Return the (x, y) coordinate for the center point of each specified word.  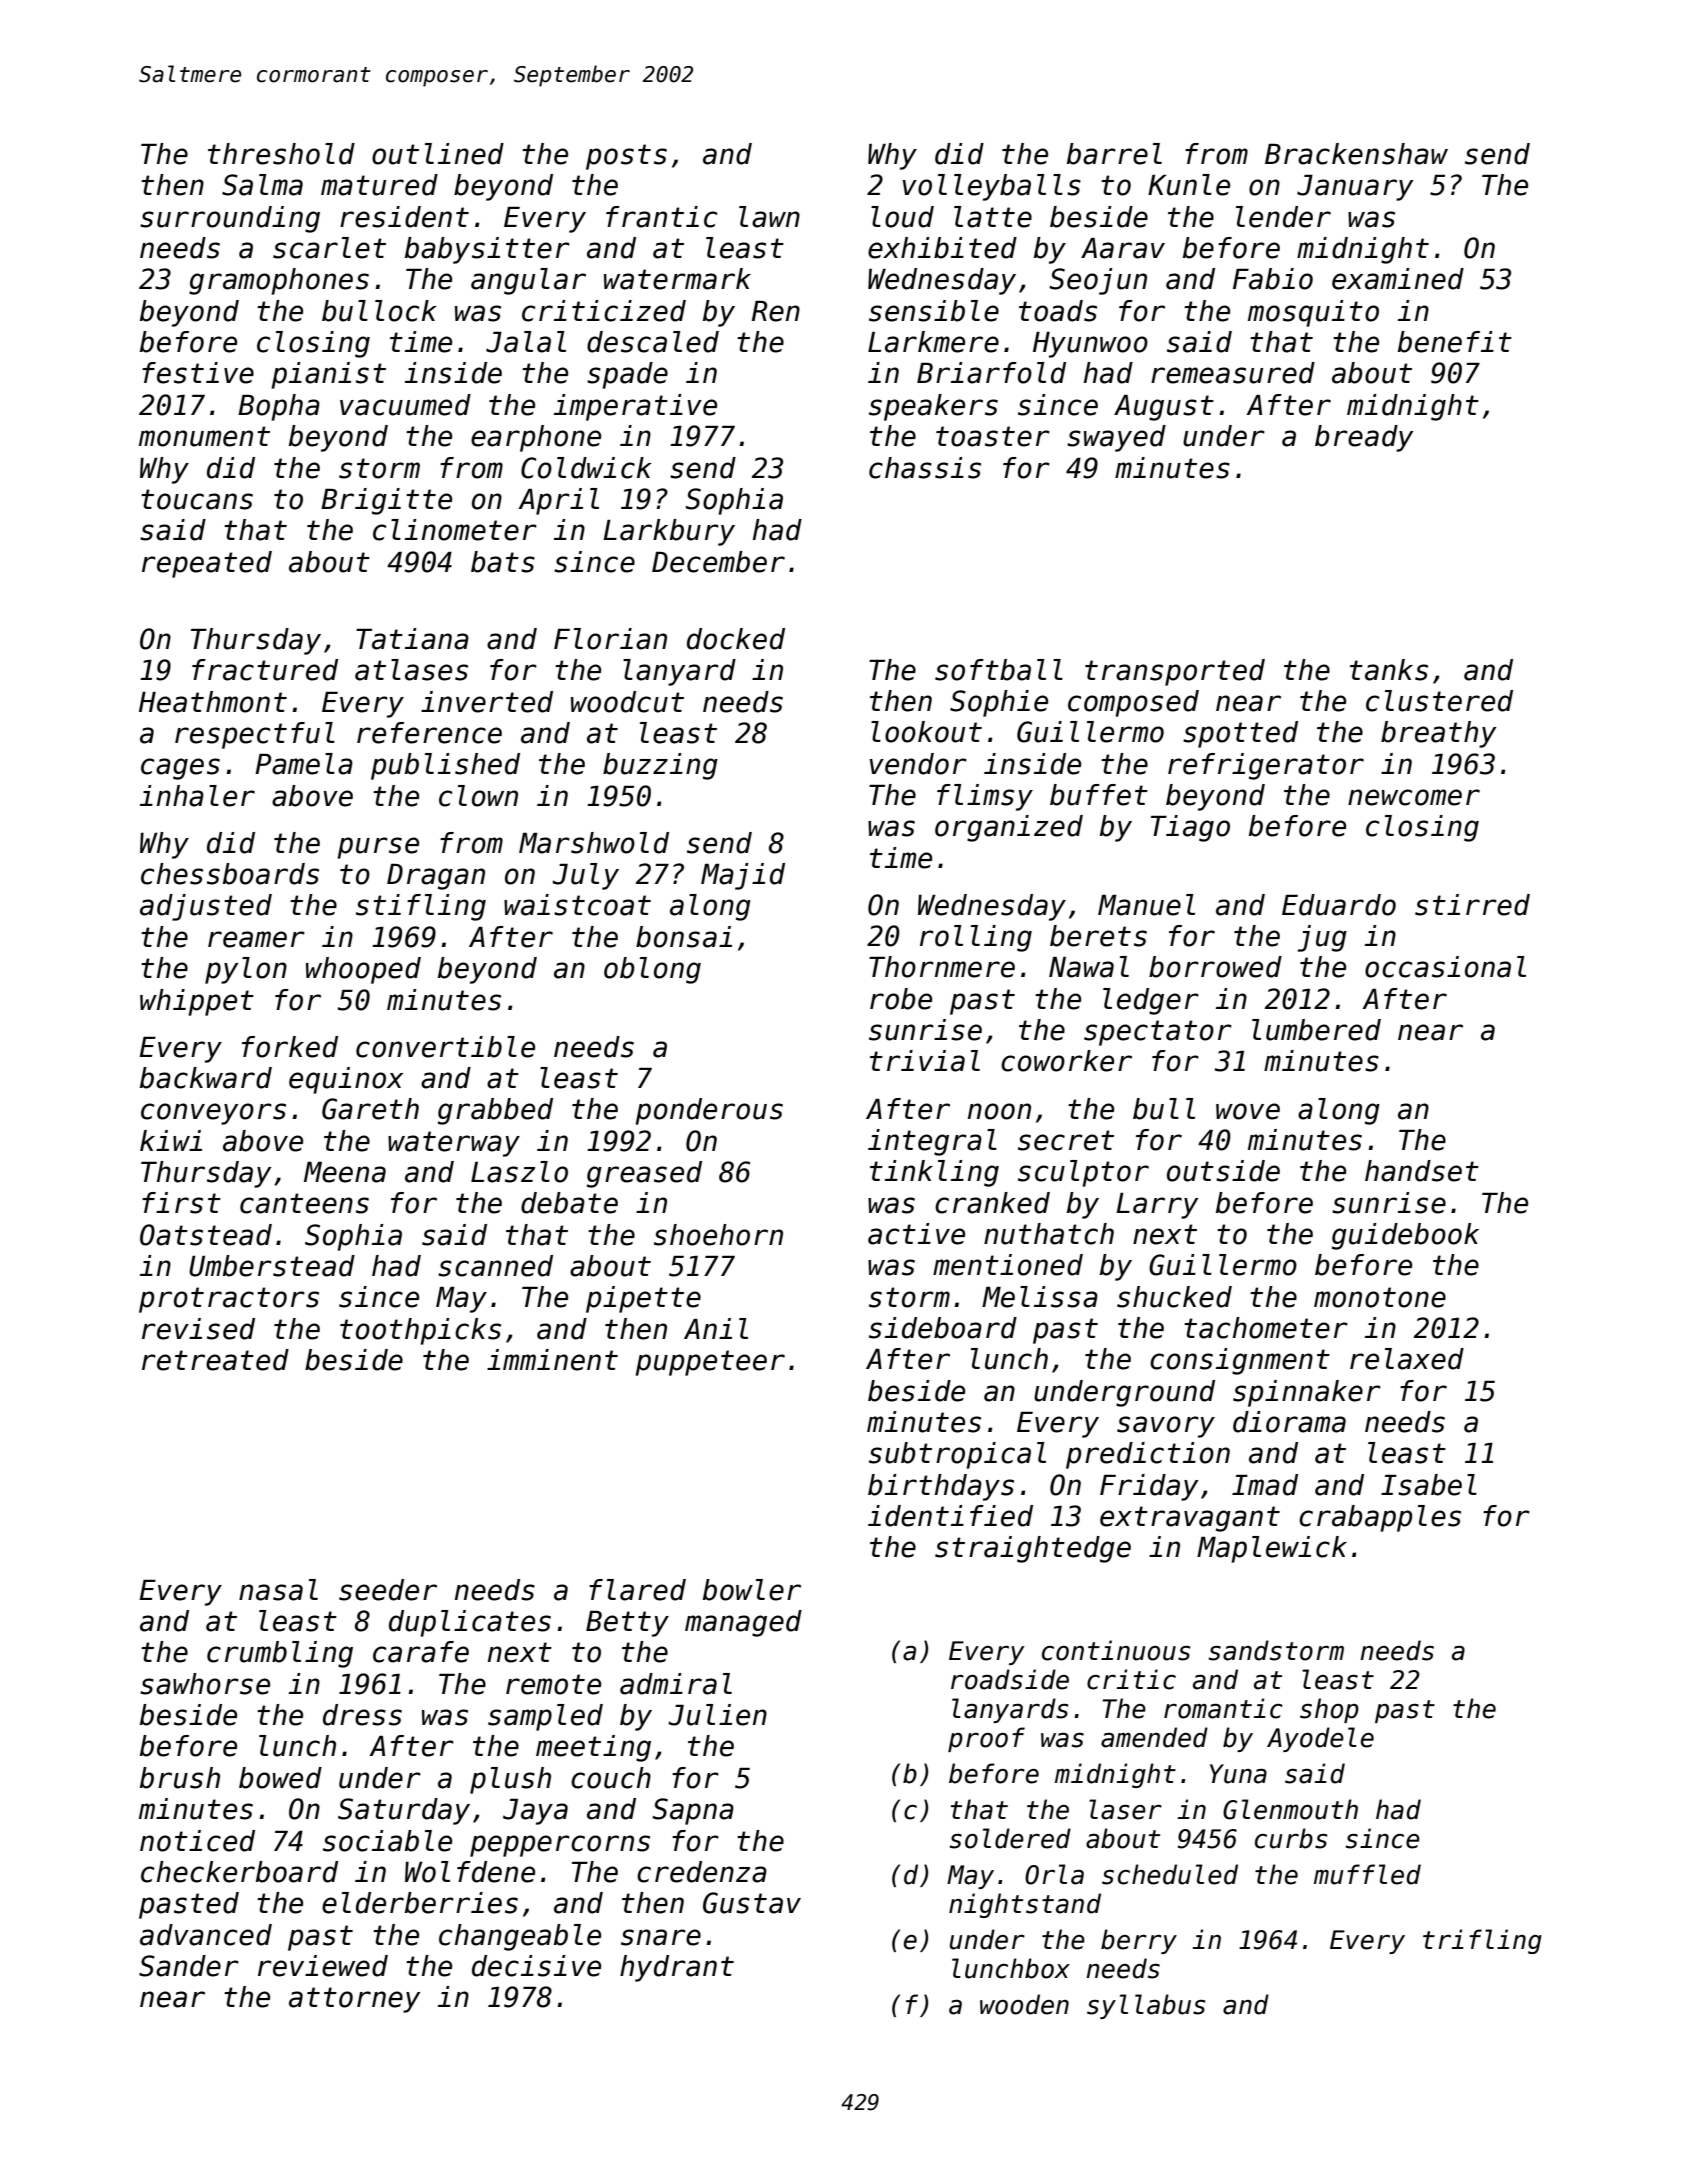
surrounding (230, 219)
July (585, 876)
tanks (1389, 670)
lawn (769, 217)
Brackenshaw (1356, 154)
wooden (1024, 2004)
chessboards (230, 874)
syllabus (1146, 2006)
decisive (536, 1966)
